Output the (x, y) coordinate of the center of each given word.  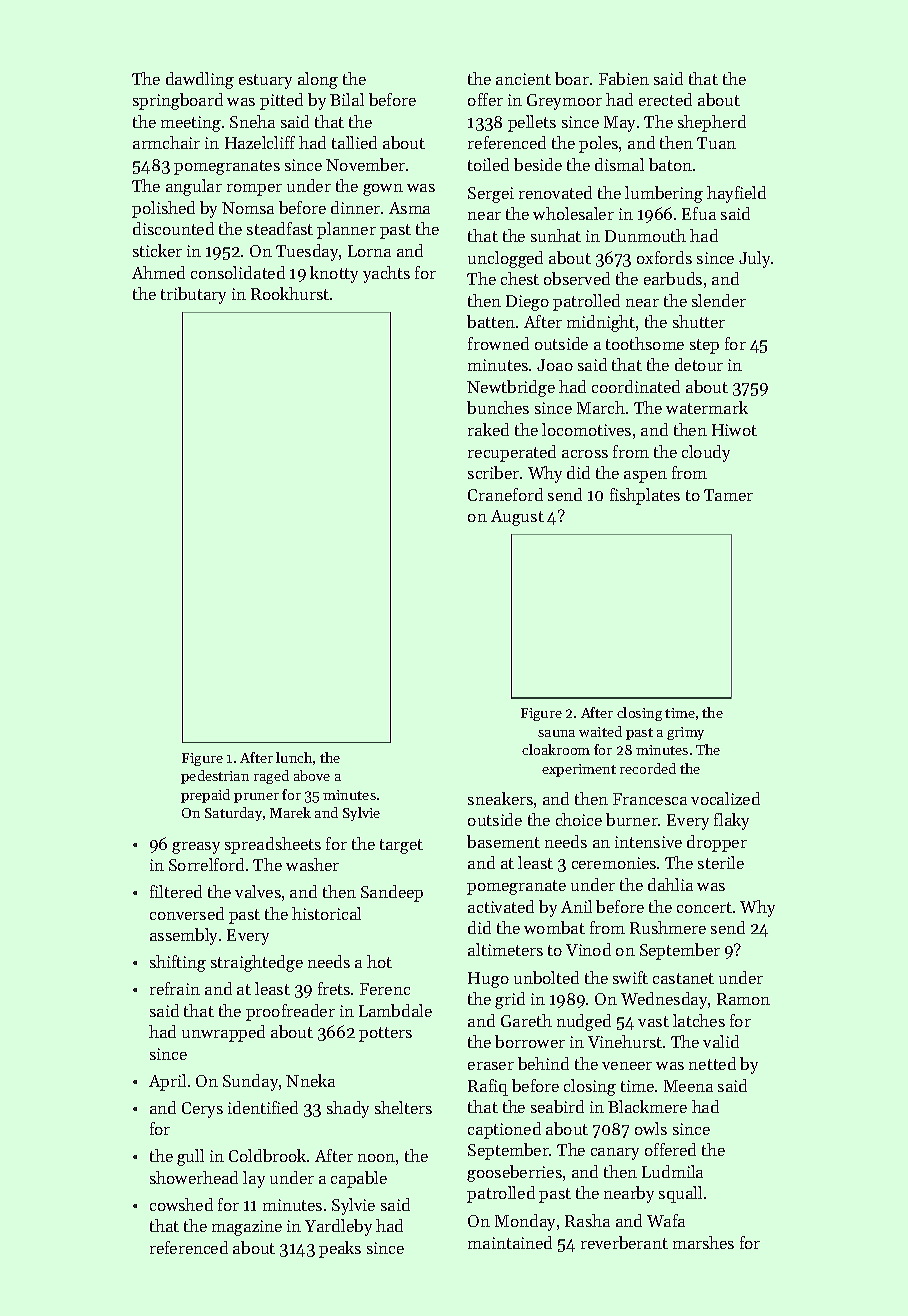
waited (600, 731)
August (517, 518)
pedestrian (215, 777)
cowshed (181, 1204)
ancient (523, 79)
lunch (294, 757)
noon (376, 1158)
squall (680, 1194)
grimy (685, 733)
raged (271, 777)
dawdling (200, 80)
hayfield (736, 194)
